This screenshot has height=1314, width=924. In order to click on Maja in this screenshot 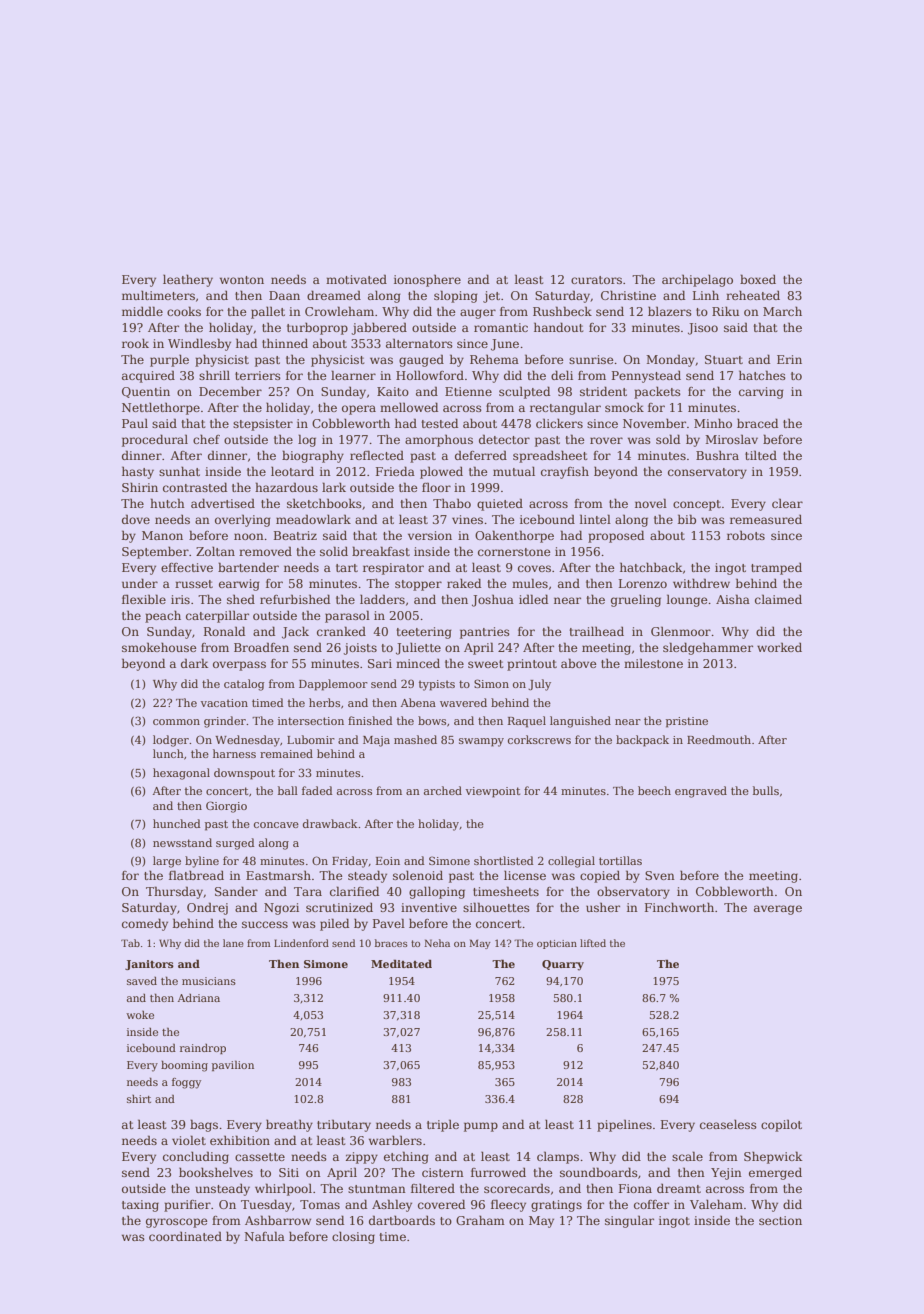, I will do `click(376, 741)`.
